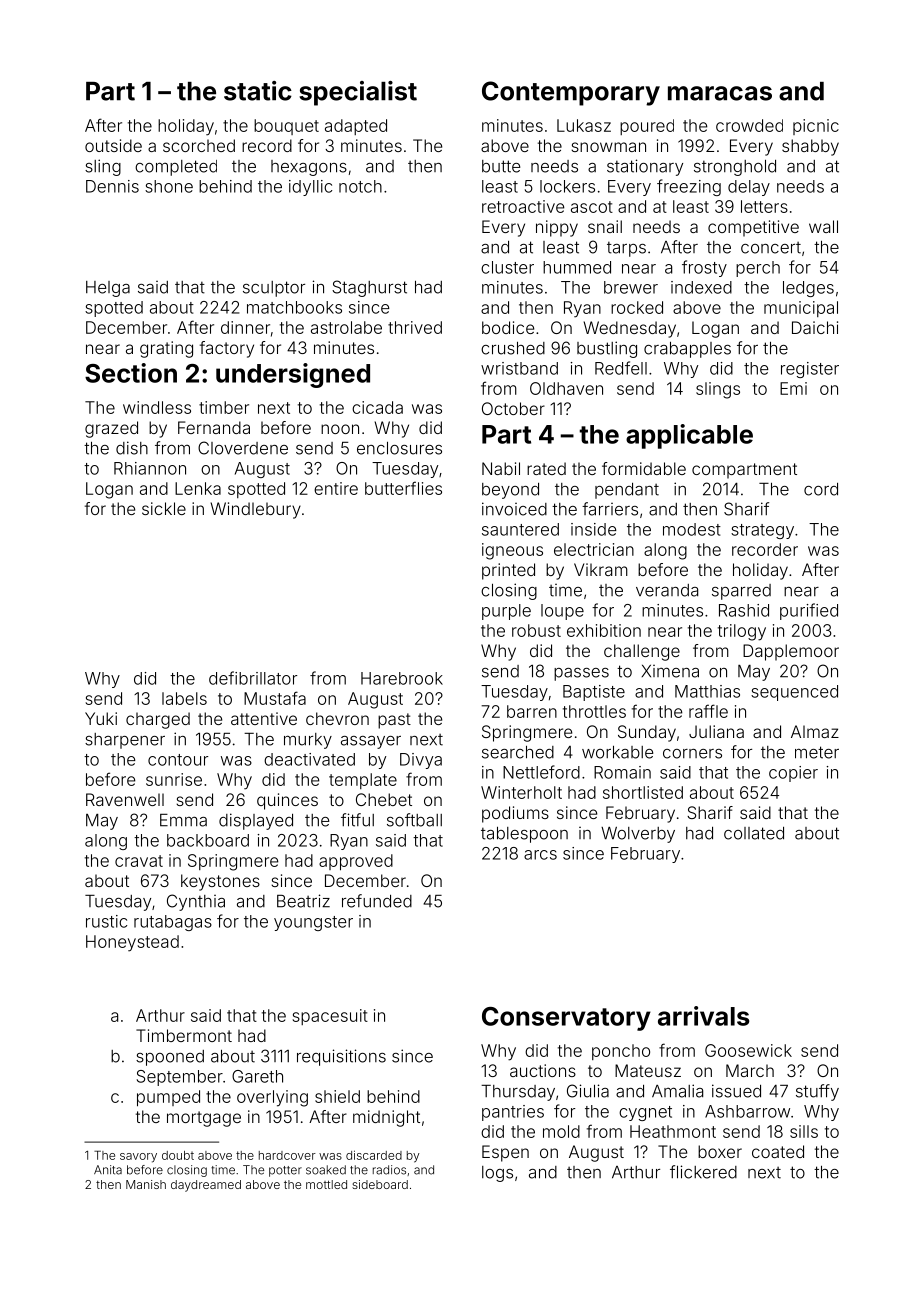  I want to click on auctions, so click(543, 1070).
